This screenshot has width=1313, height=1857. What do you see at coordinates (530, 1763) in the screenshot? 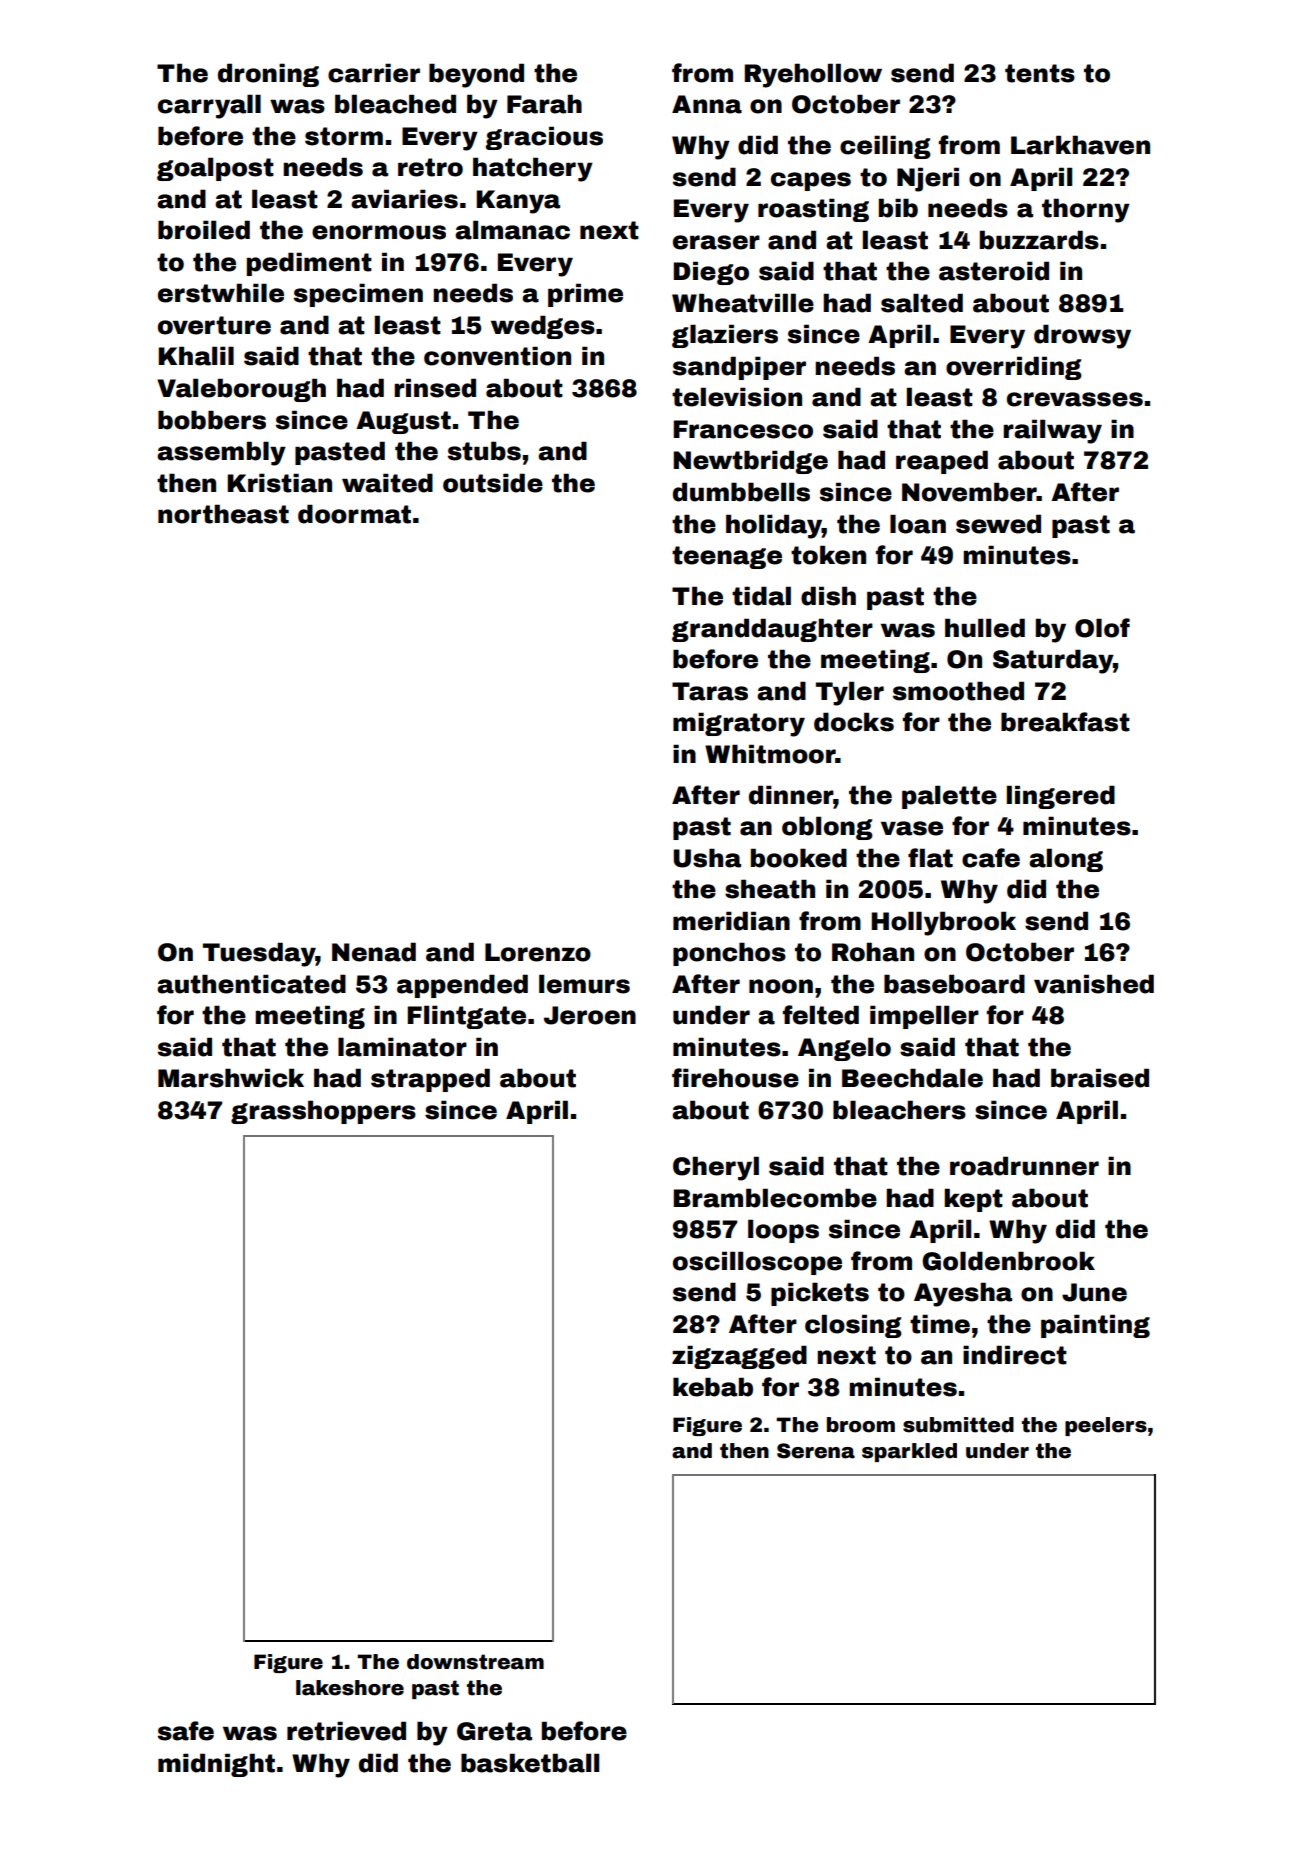
I see `basketball` at bounding box center [530, 1763].
